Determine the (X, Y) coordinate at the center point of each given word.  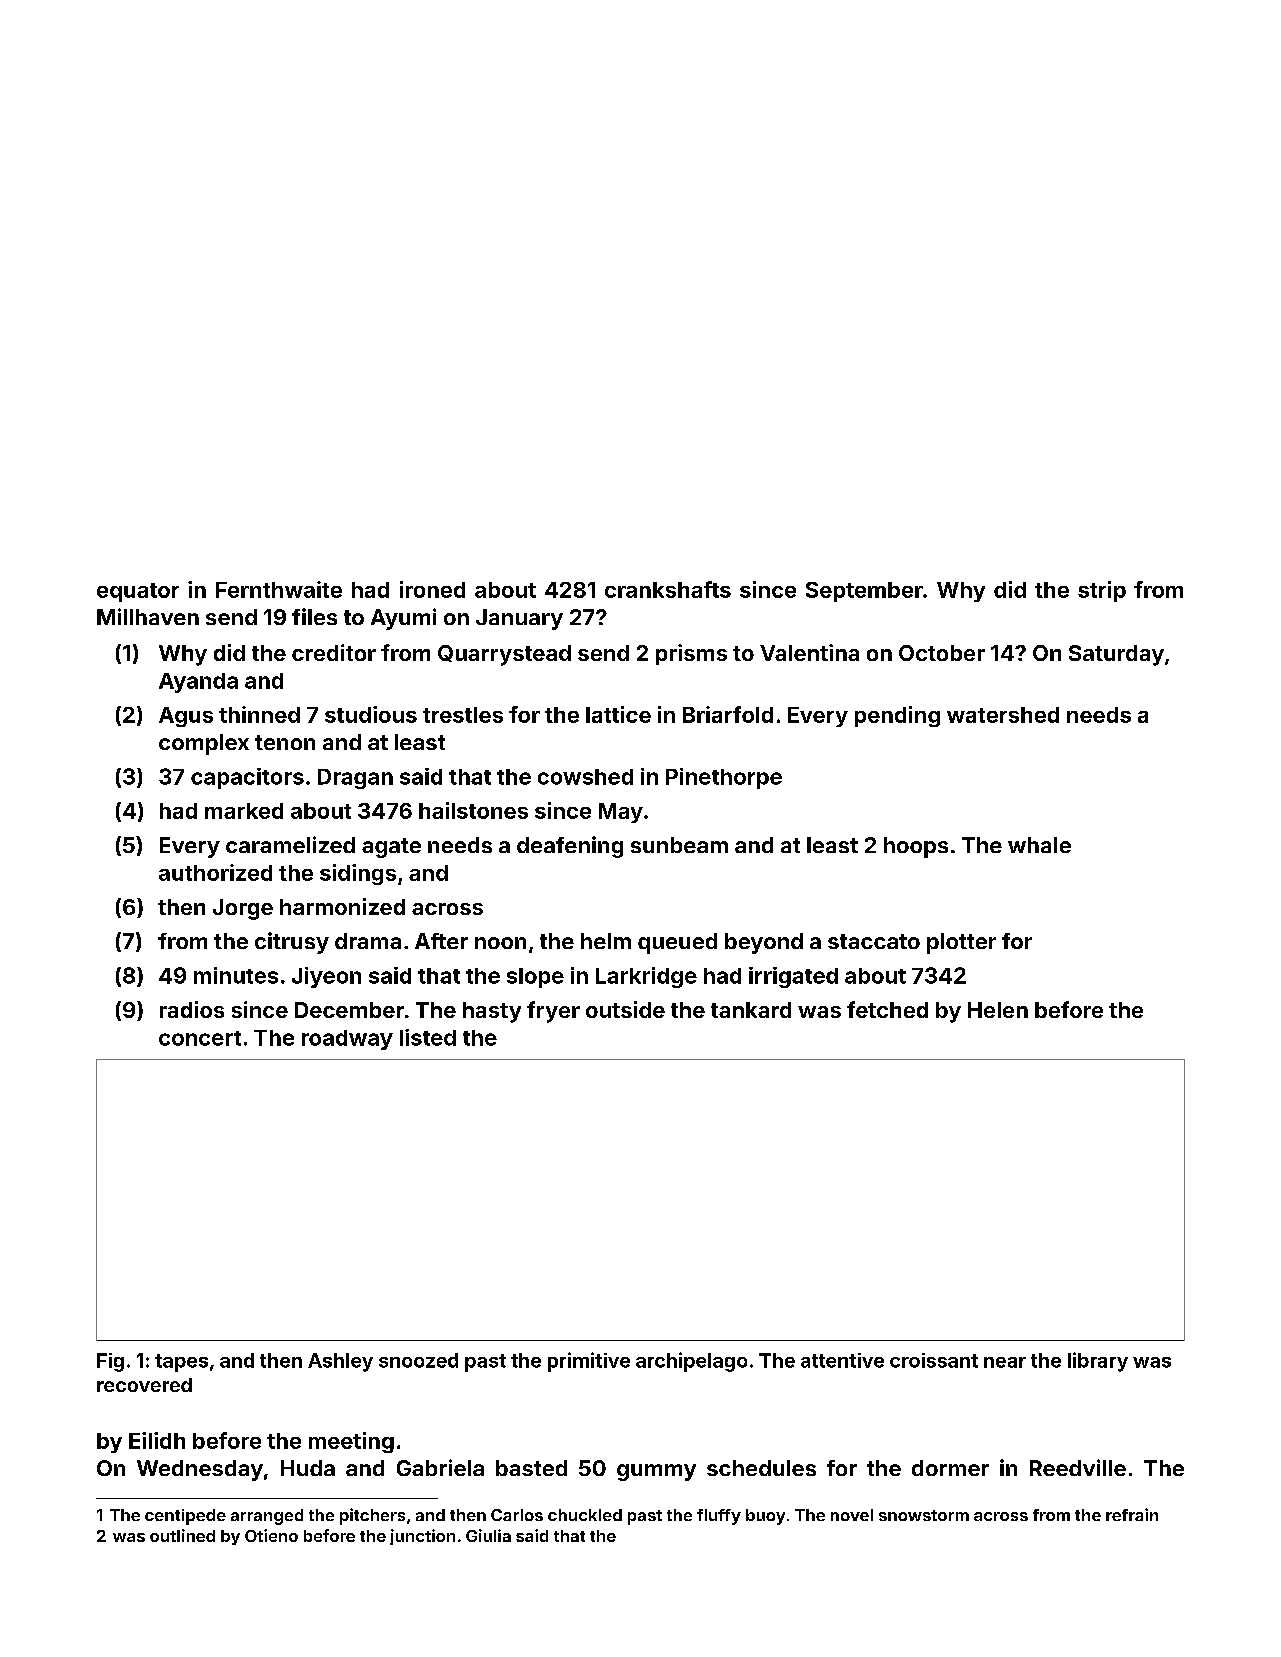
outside (625, 1009)
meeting (351, 1442)
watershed (1003, 715)
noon (500, 943)
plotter (961, 943)
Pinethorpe (724, 778)
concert (200, 1038)
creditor (334, 652)
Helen (998, 1010)
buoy (765, 1517)
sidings (358, 874)
